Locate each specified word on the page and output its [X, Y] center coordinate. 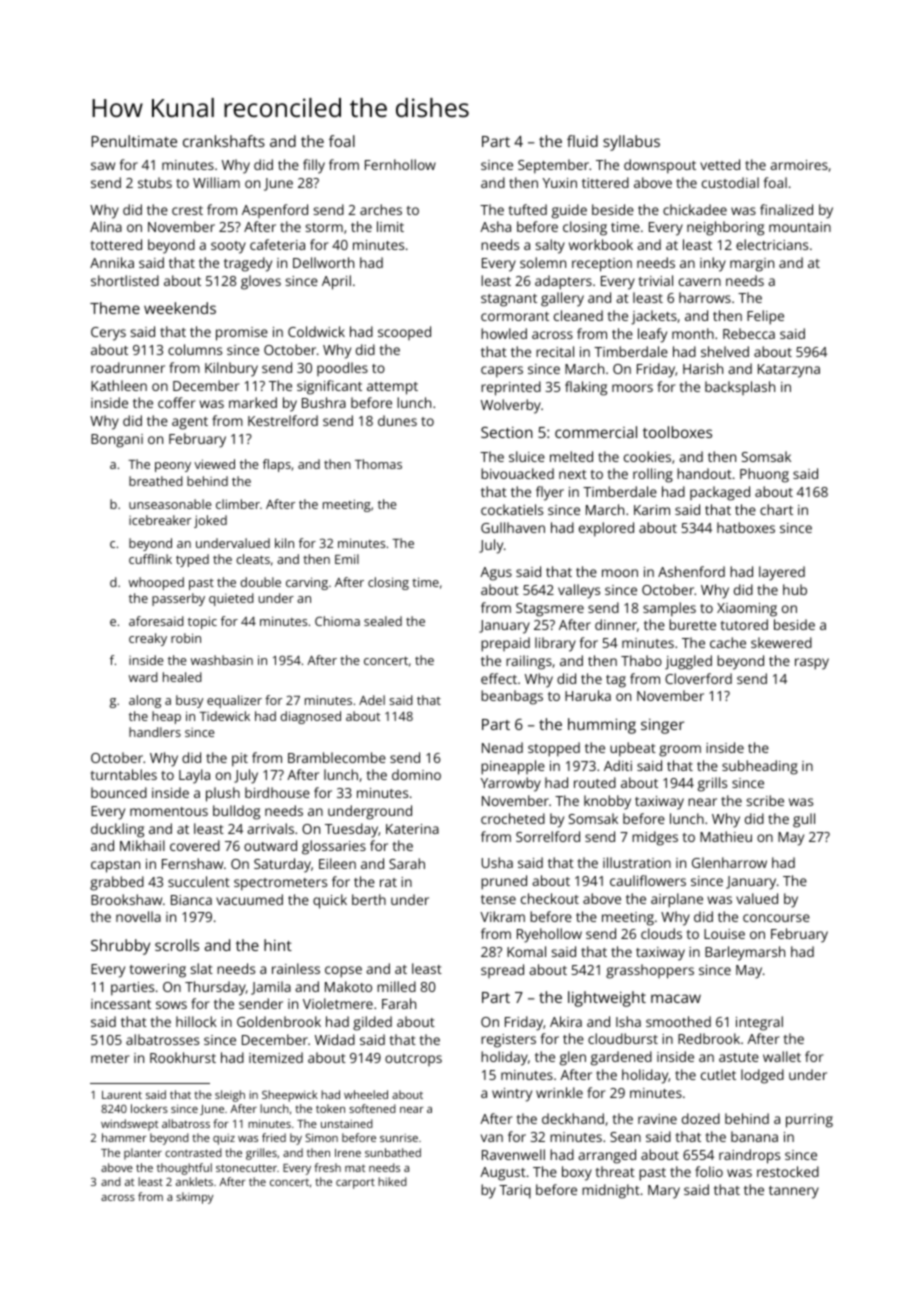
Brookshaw [126, 899]
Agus [496, 574]
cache [728, 642]
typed [192, 560]
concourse [776, 918]
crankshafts [224, 141]
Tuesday [351, 830]
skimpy [195, 1198]
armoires [799, 165]
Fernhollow [400, 164]
